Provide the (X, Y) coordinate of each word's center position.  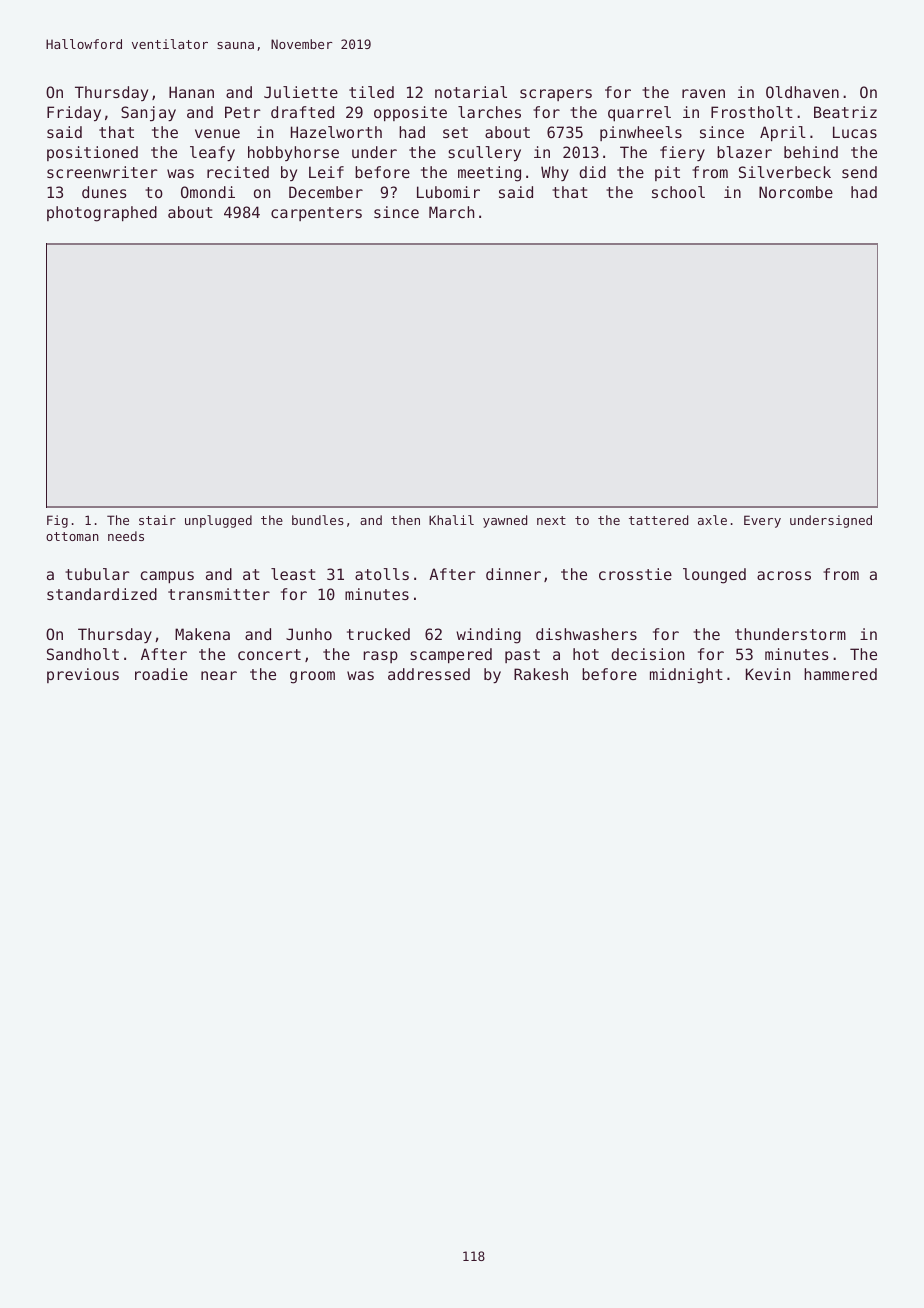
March (451, 212)
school (678, 192)
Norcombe (796, 192)
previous (83, 675)
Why (555, 173)
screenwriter (102, 172)
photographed (102, 214)
